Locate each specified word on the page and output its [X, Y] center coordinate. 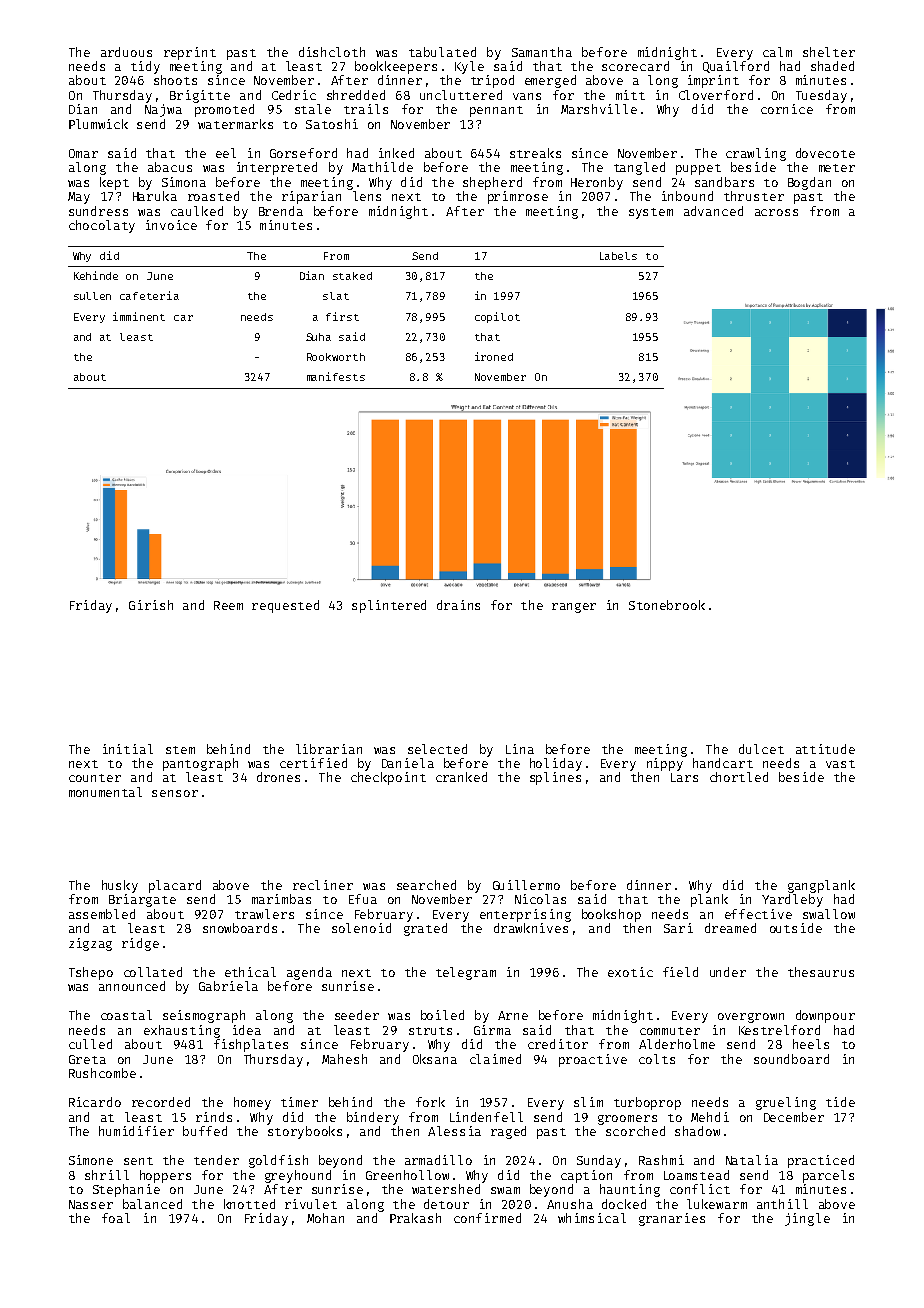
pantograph [200, 764]
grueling [786, 1103]
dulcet [761, 749]
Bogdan [809, 183]
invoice [171, 225]
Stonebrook [667, 605]
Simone [91, 1160]
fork [430, 1102]
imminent [139, 316]
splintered [389, 606]
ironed [494, 356]
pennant [496, 111]
